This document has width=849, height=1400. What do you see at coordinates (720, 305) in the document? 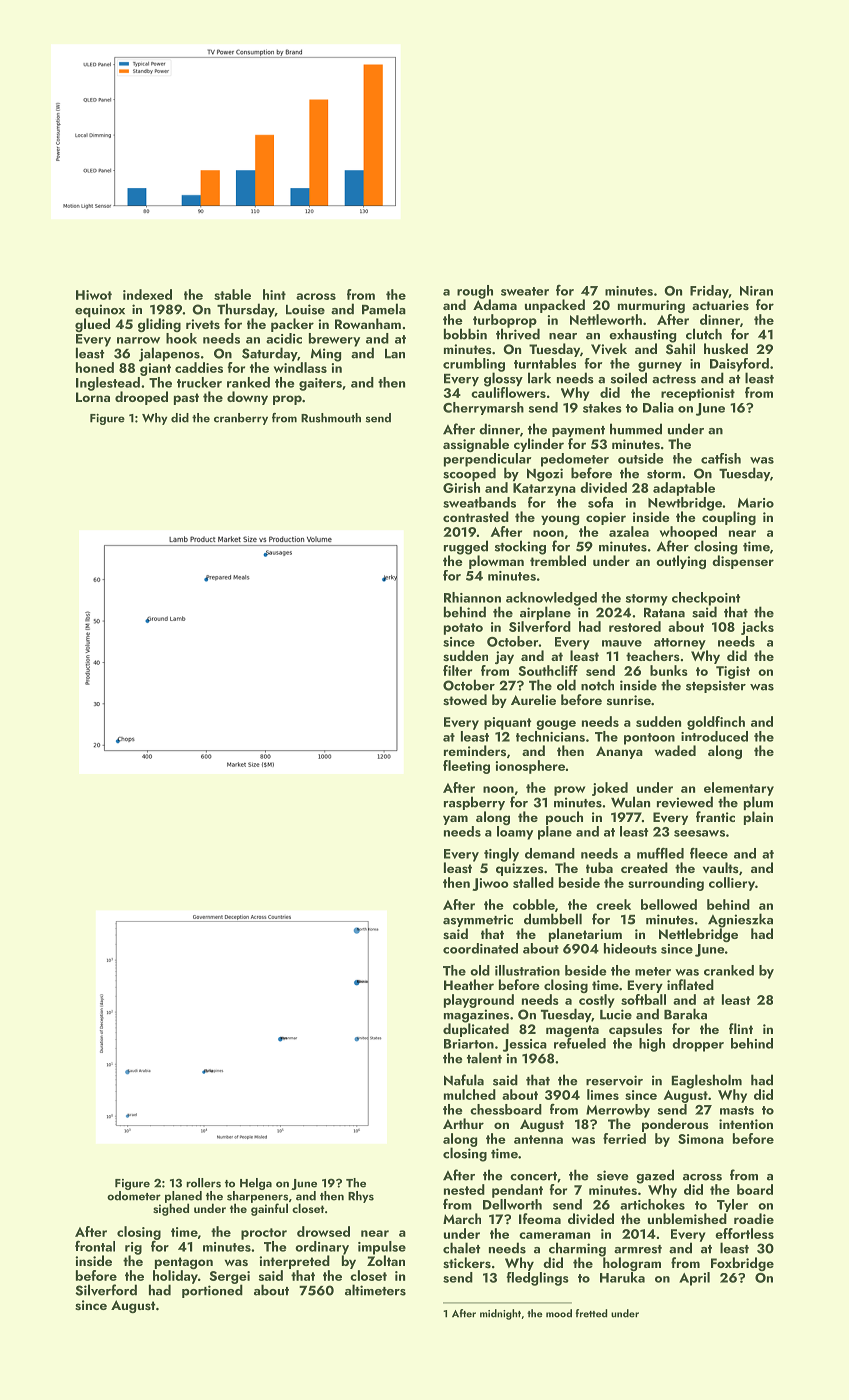
I see `actuaries` at bounding box center [720, 305].
